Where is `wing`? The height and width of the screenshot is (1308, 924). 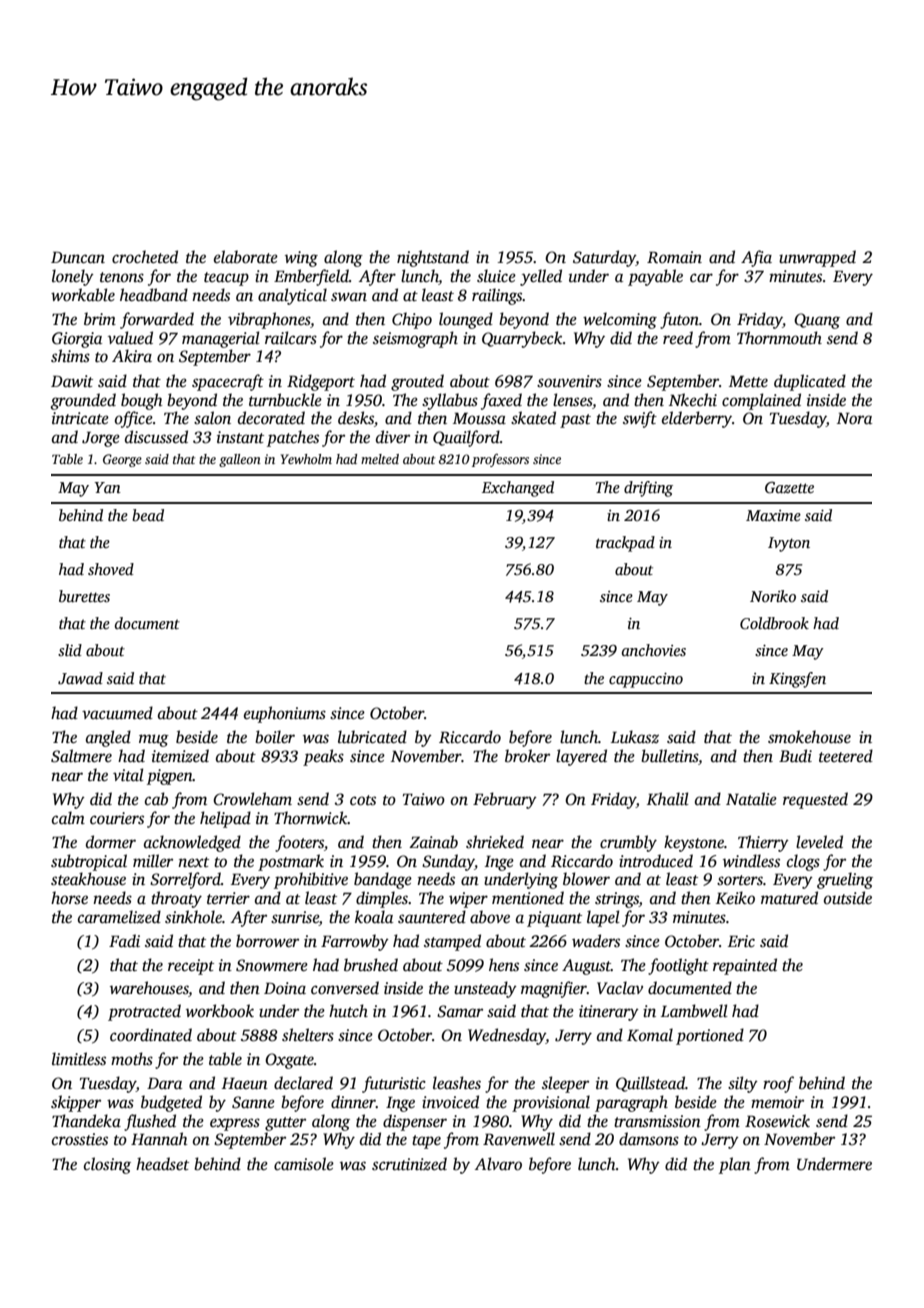
wing is located at coordinates (301, 259).
